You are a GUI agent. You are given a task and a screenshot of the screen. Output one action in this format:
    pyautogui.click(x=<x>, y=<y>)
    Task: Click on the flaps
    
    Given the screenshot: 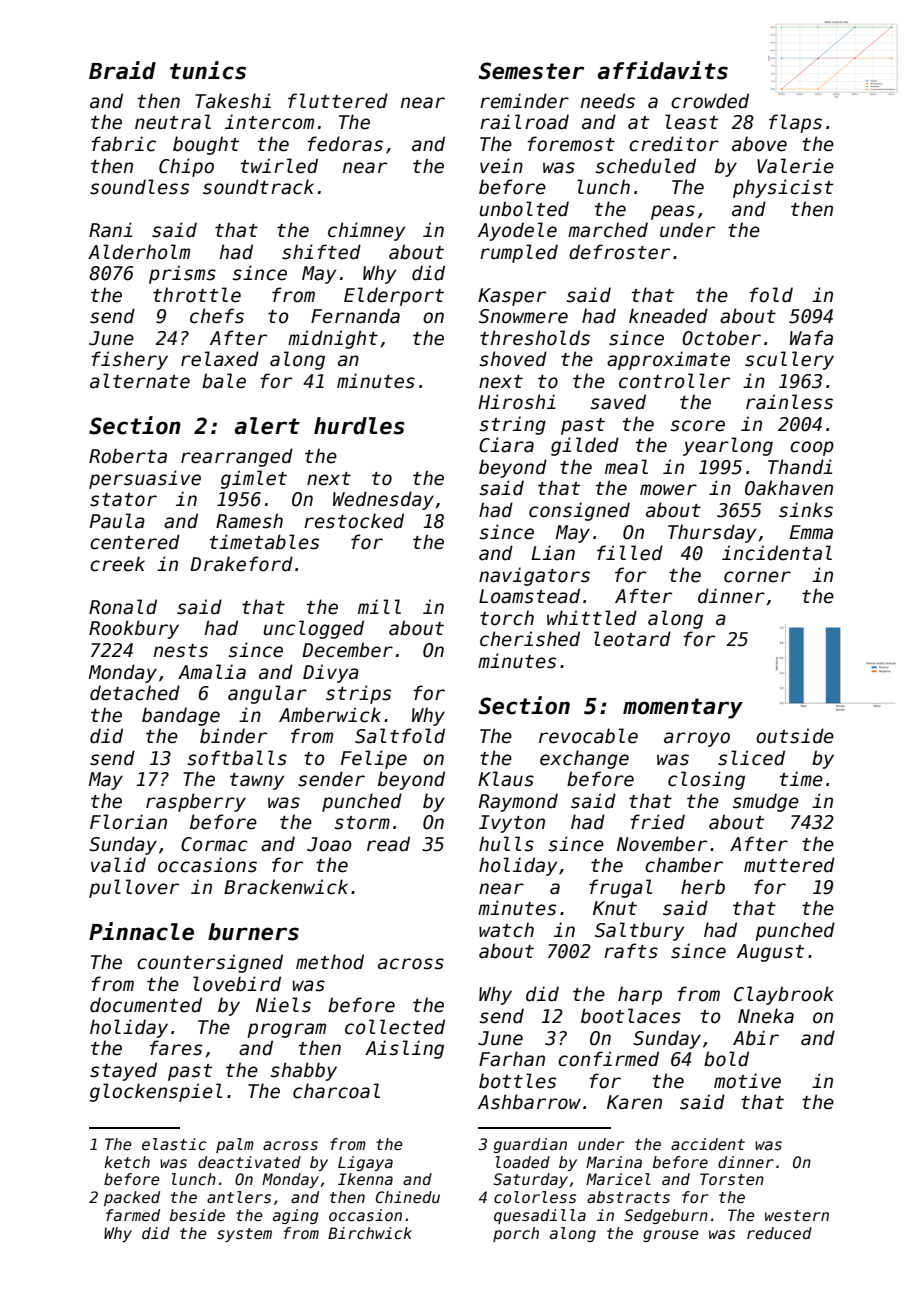 What is the action you would take?
    pyautogui.click(x=795, y=123)
